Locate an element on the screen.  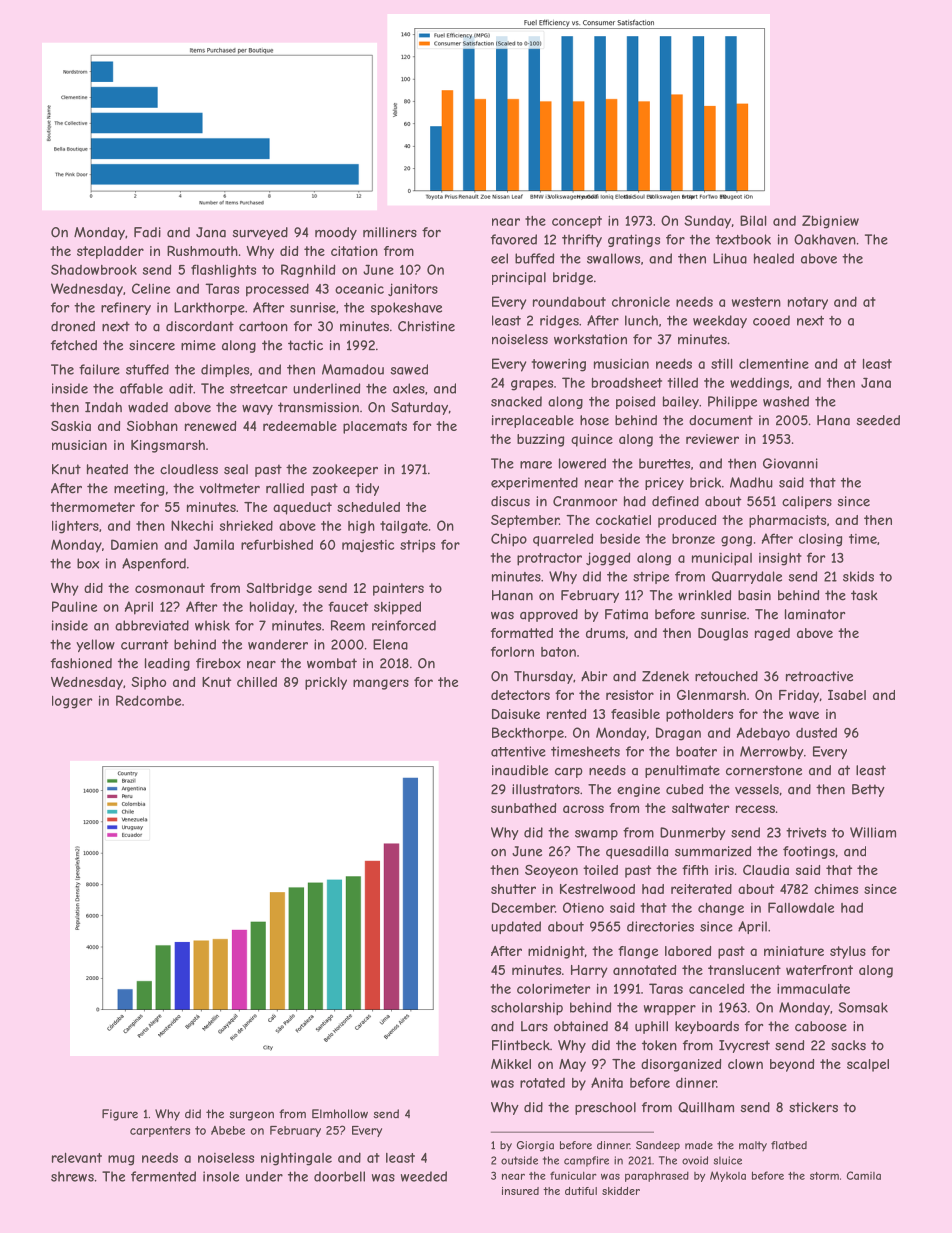
Bilal is located at coordinates (753, 220).
